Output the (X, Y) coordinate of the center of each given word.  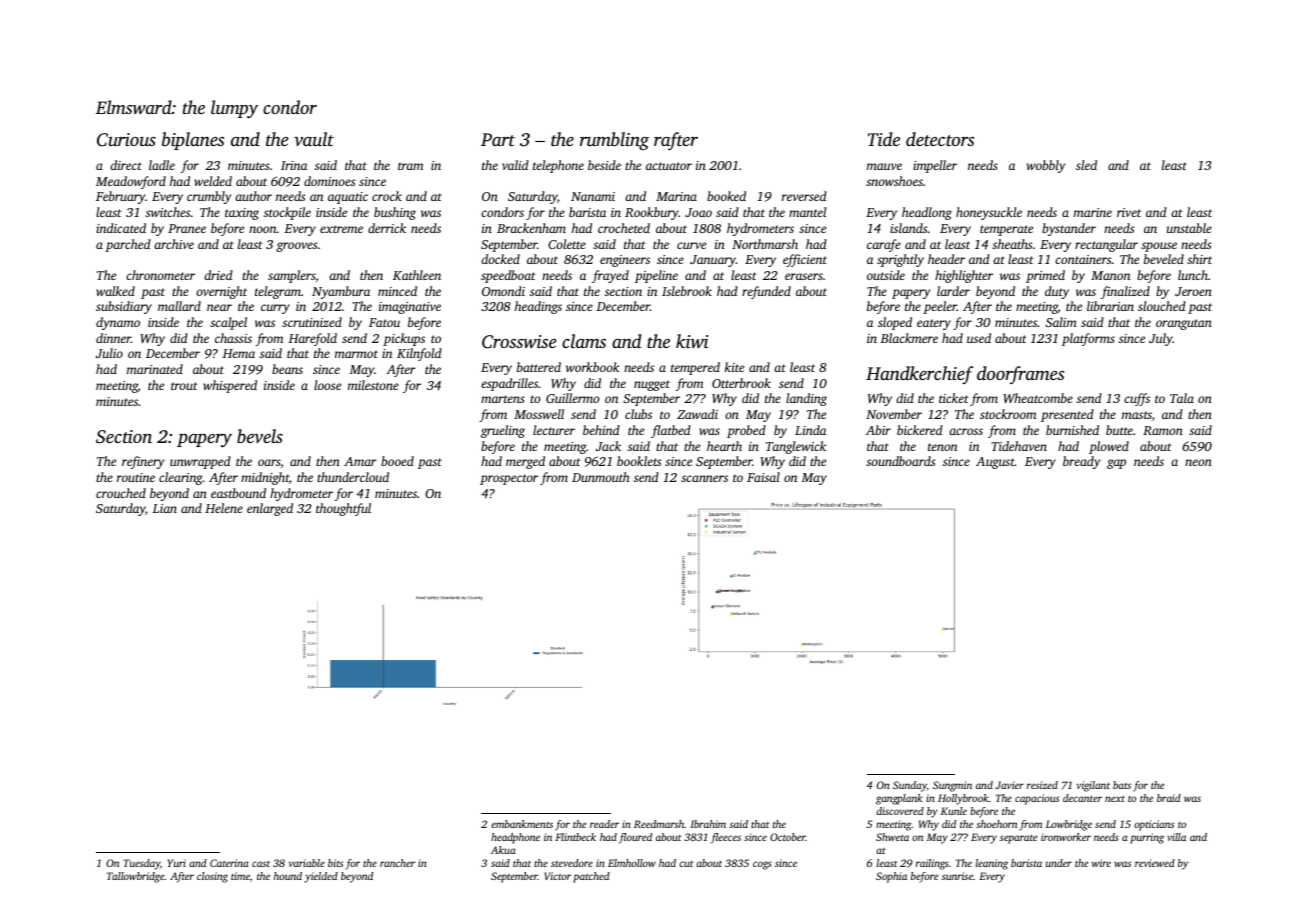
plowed (1109, 447)
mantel (807, 212)
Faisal (763, 477)
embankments (522, 824)
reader (604, 824)
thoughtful (343, 509)
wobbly (1046, 166)
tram (410, 166)
